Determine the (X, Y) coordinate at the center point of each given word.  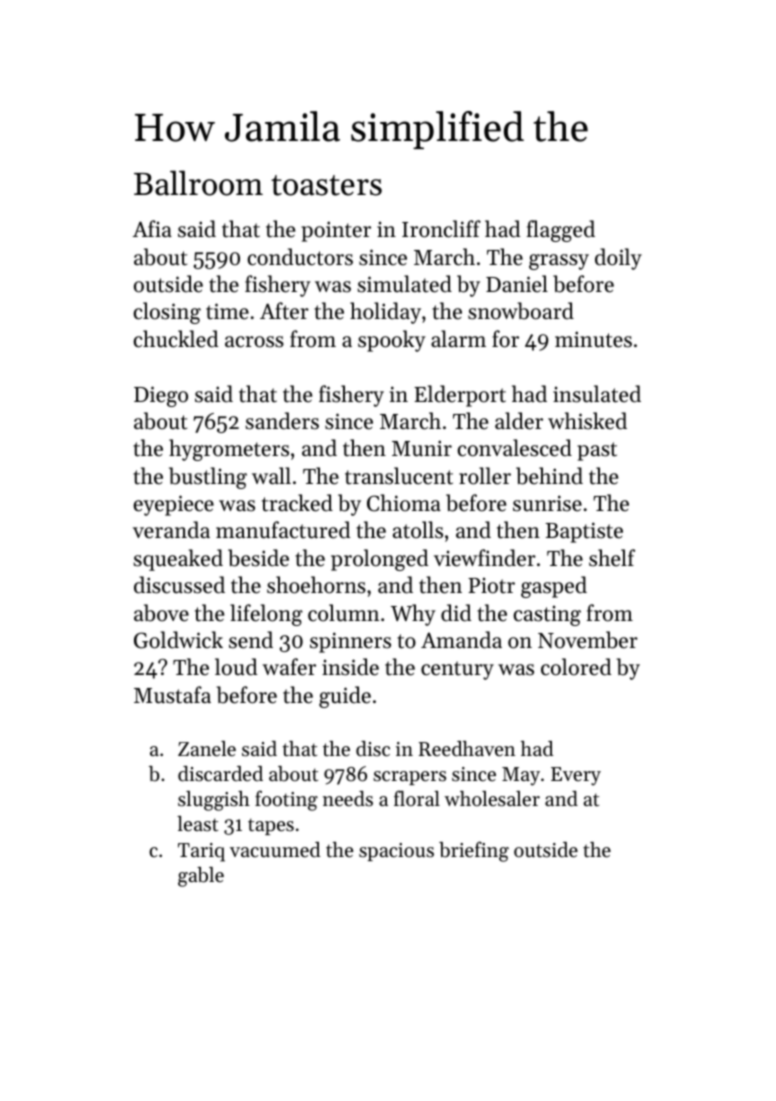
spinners (350, 642)
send (251, 640)
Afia (152, 228)
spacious (396, 852)
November (588, 640)
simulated (405, 284)
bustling (208, 478)
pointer (336, 231)
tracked (297, 503)
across (254, 342)
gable (201, 877)
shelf (612, 558)
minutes (593, 339)
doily (618, 259)
